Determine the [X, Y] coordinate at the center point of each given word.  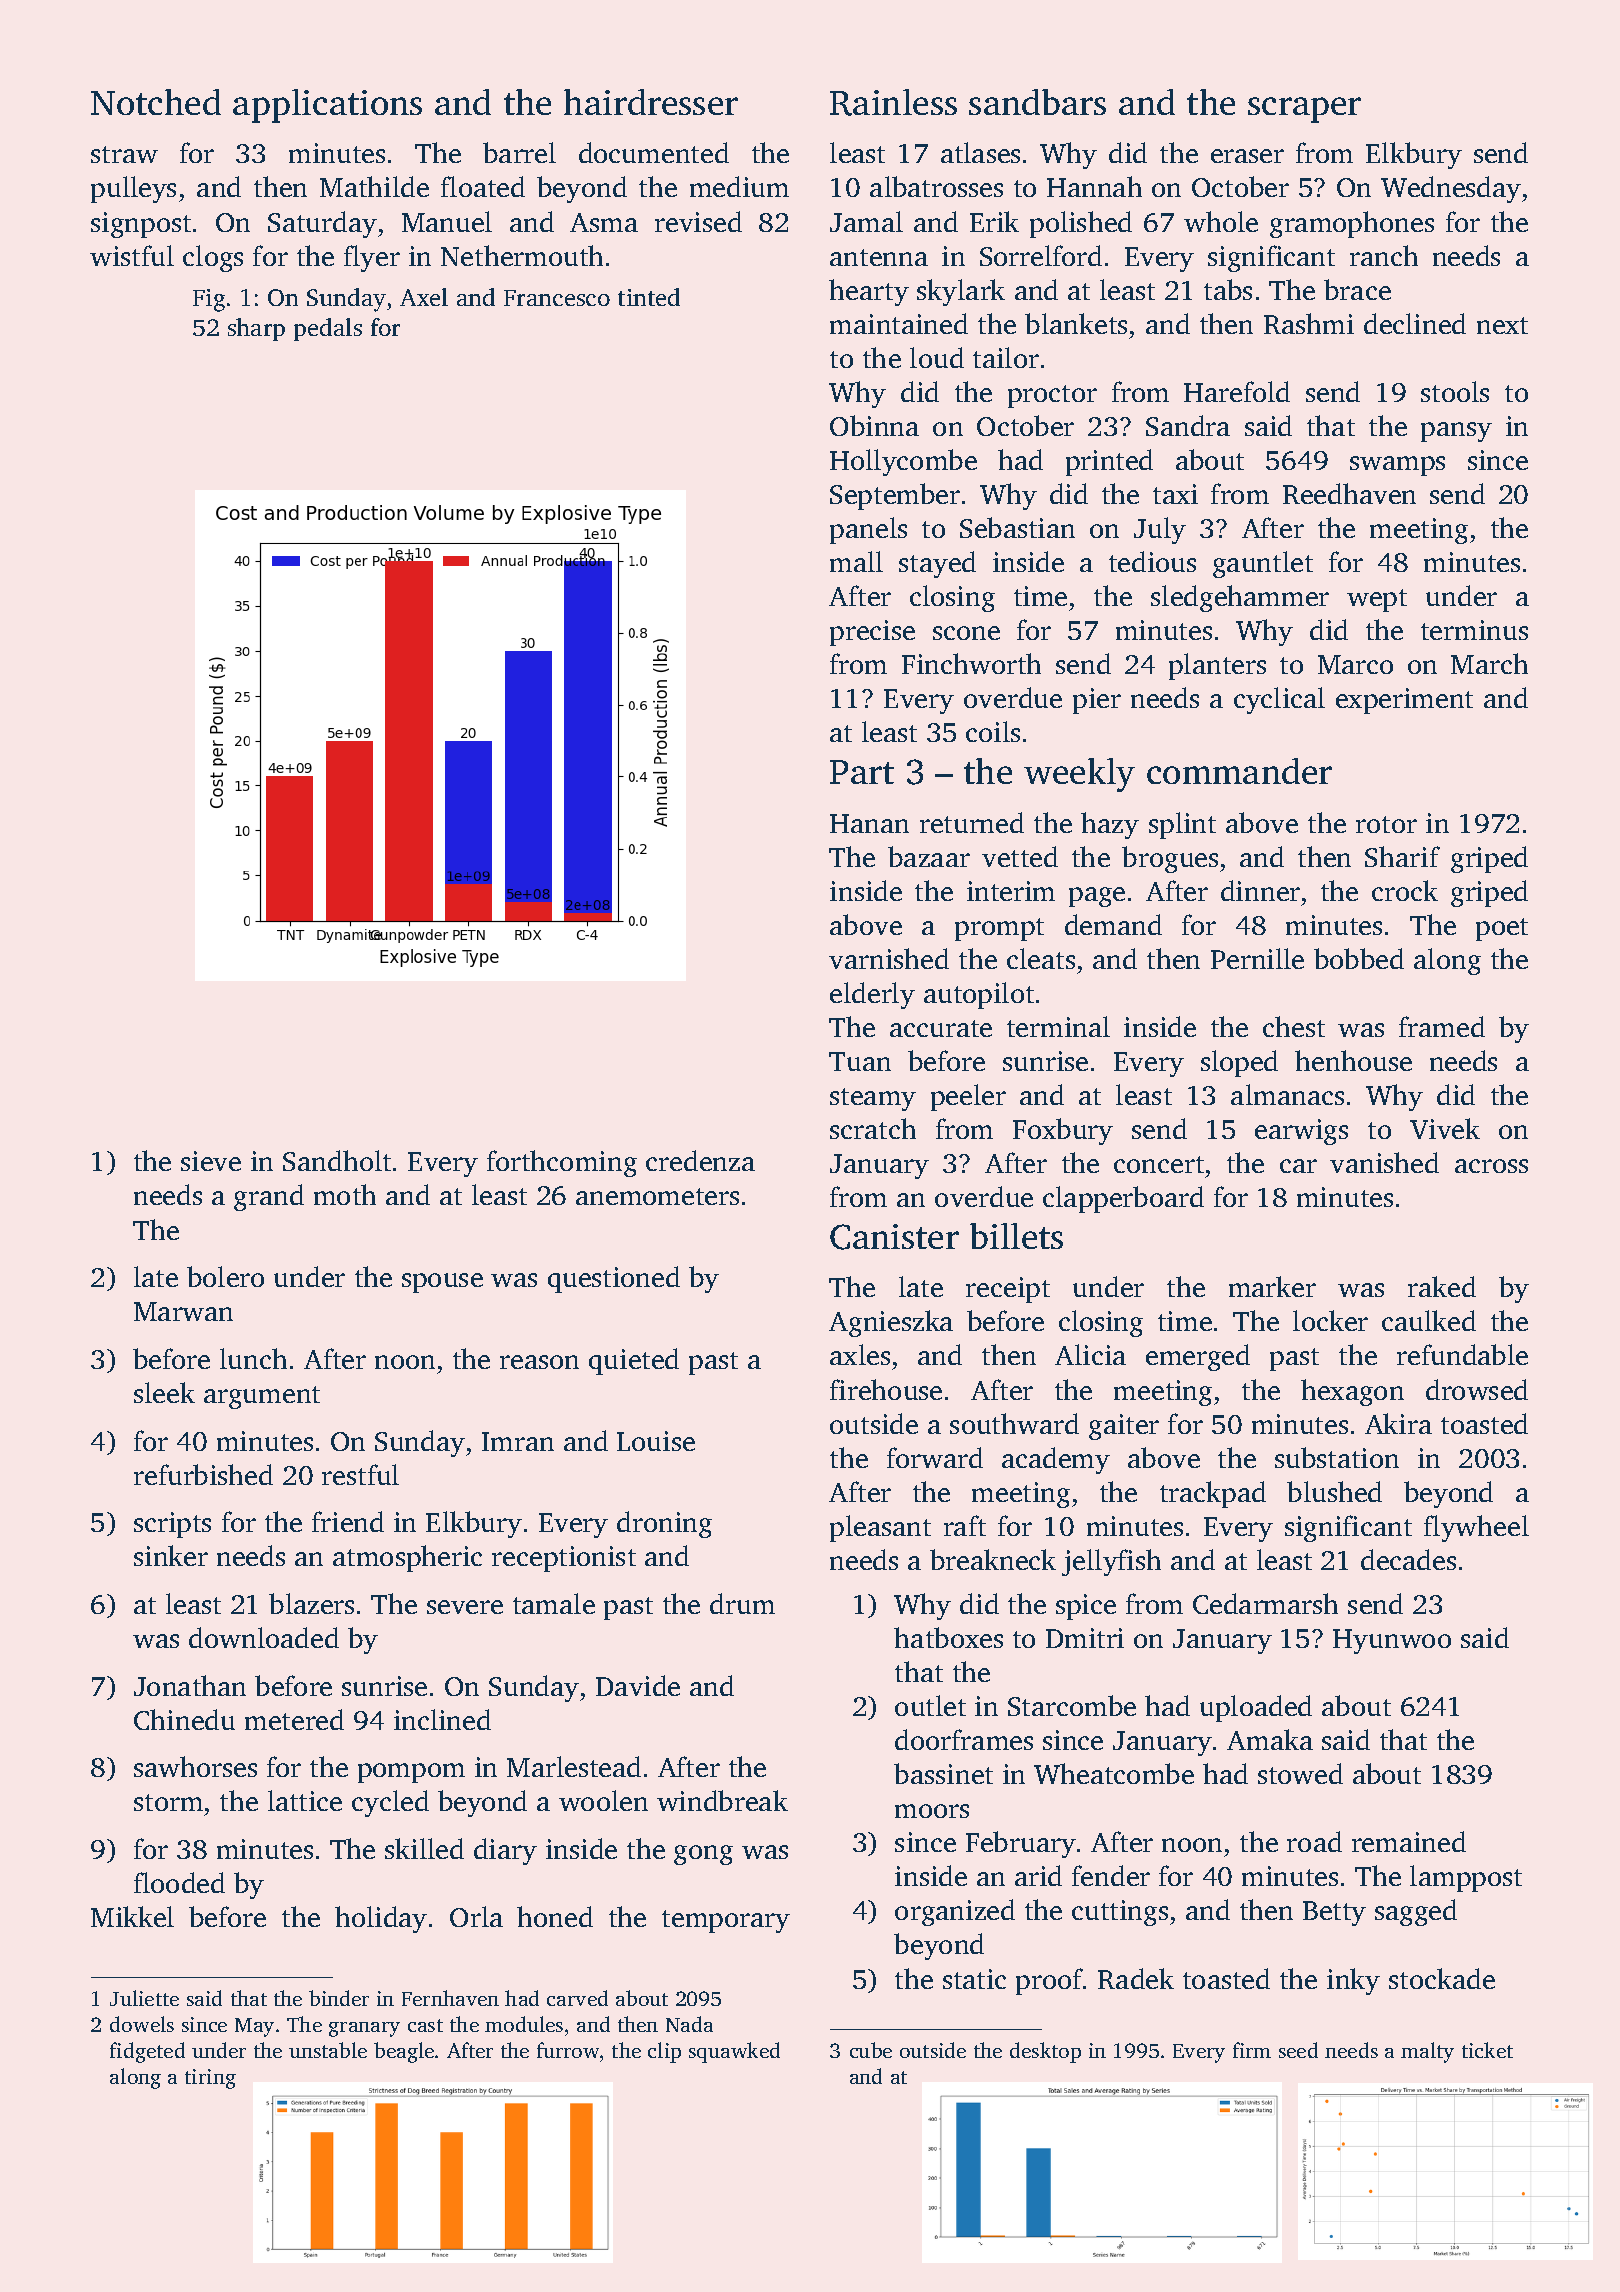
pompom [411, 1773]
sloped [1239, 1063]
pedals [328, 329]
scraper [1304, 110]
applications [327, 106]
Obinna [874, 425]
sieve [211, 1161]
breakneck [993, 1559]
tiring [210, 2079]
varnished [889, 958]
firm [1252, 2050]
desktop [1045, 2052]
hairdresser [651, 102]
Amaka [1270, 1739]
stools [1455, 391]
